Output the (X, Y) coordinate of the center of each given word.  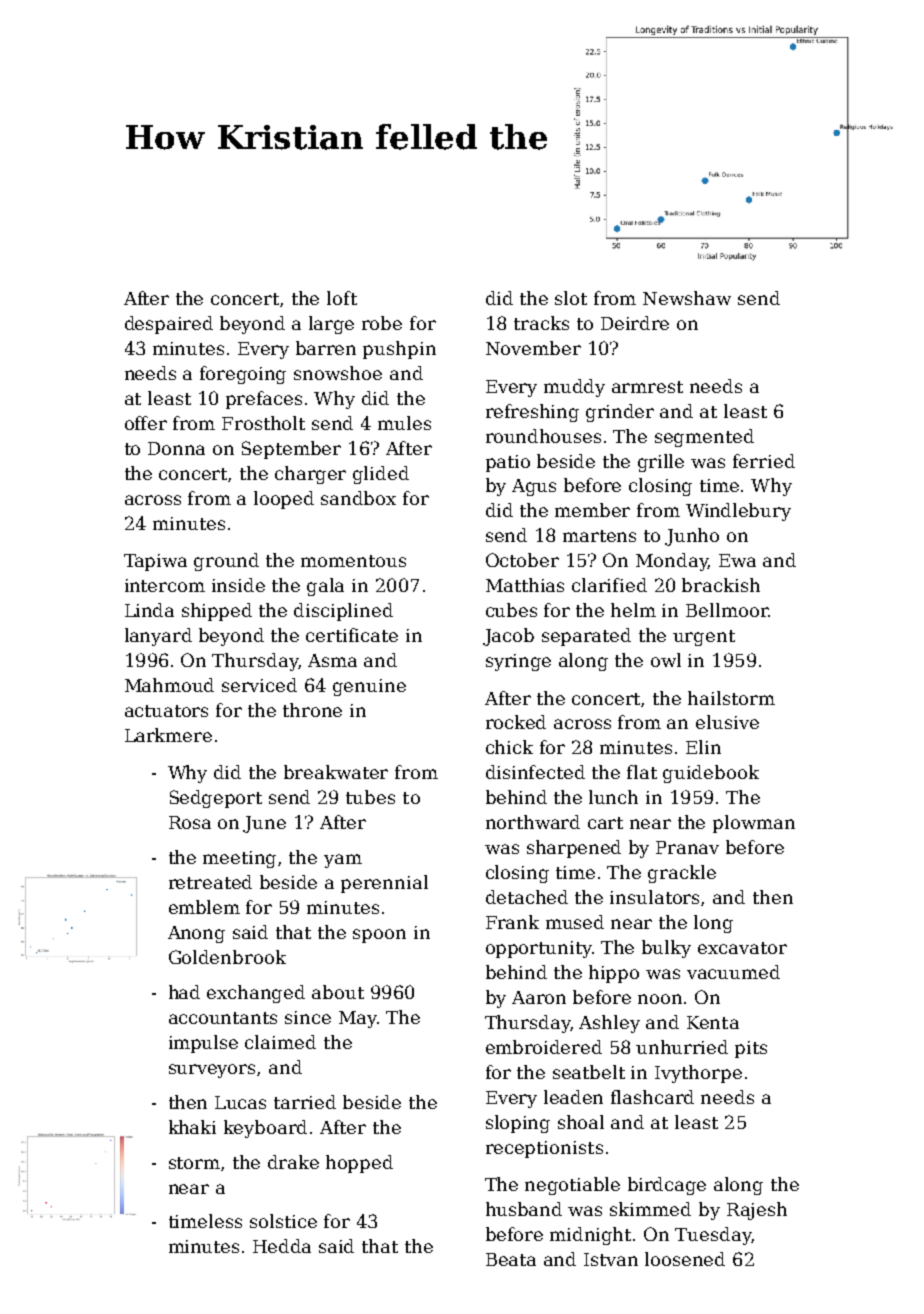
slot (571, 298)
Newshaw (687, 298)
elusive (727, 722)
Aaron (539, 997)
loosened (685, 1259)
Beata (511, 1259)
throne (312, 710)
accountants (223, 1018)
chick (509, 747)
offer (146, 423)
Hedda (282, 1246)
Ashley (609, 1024)
